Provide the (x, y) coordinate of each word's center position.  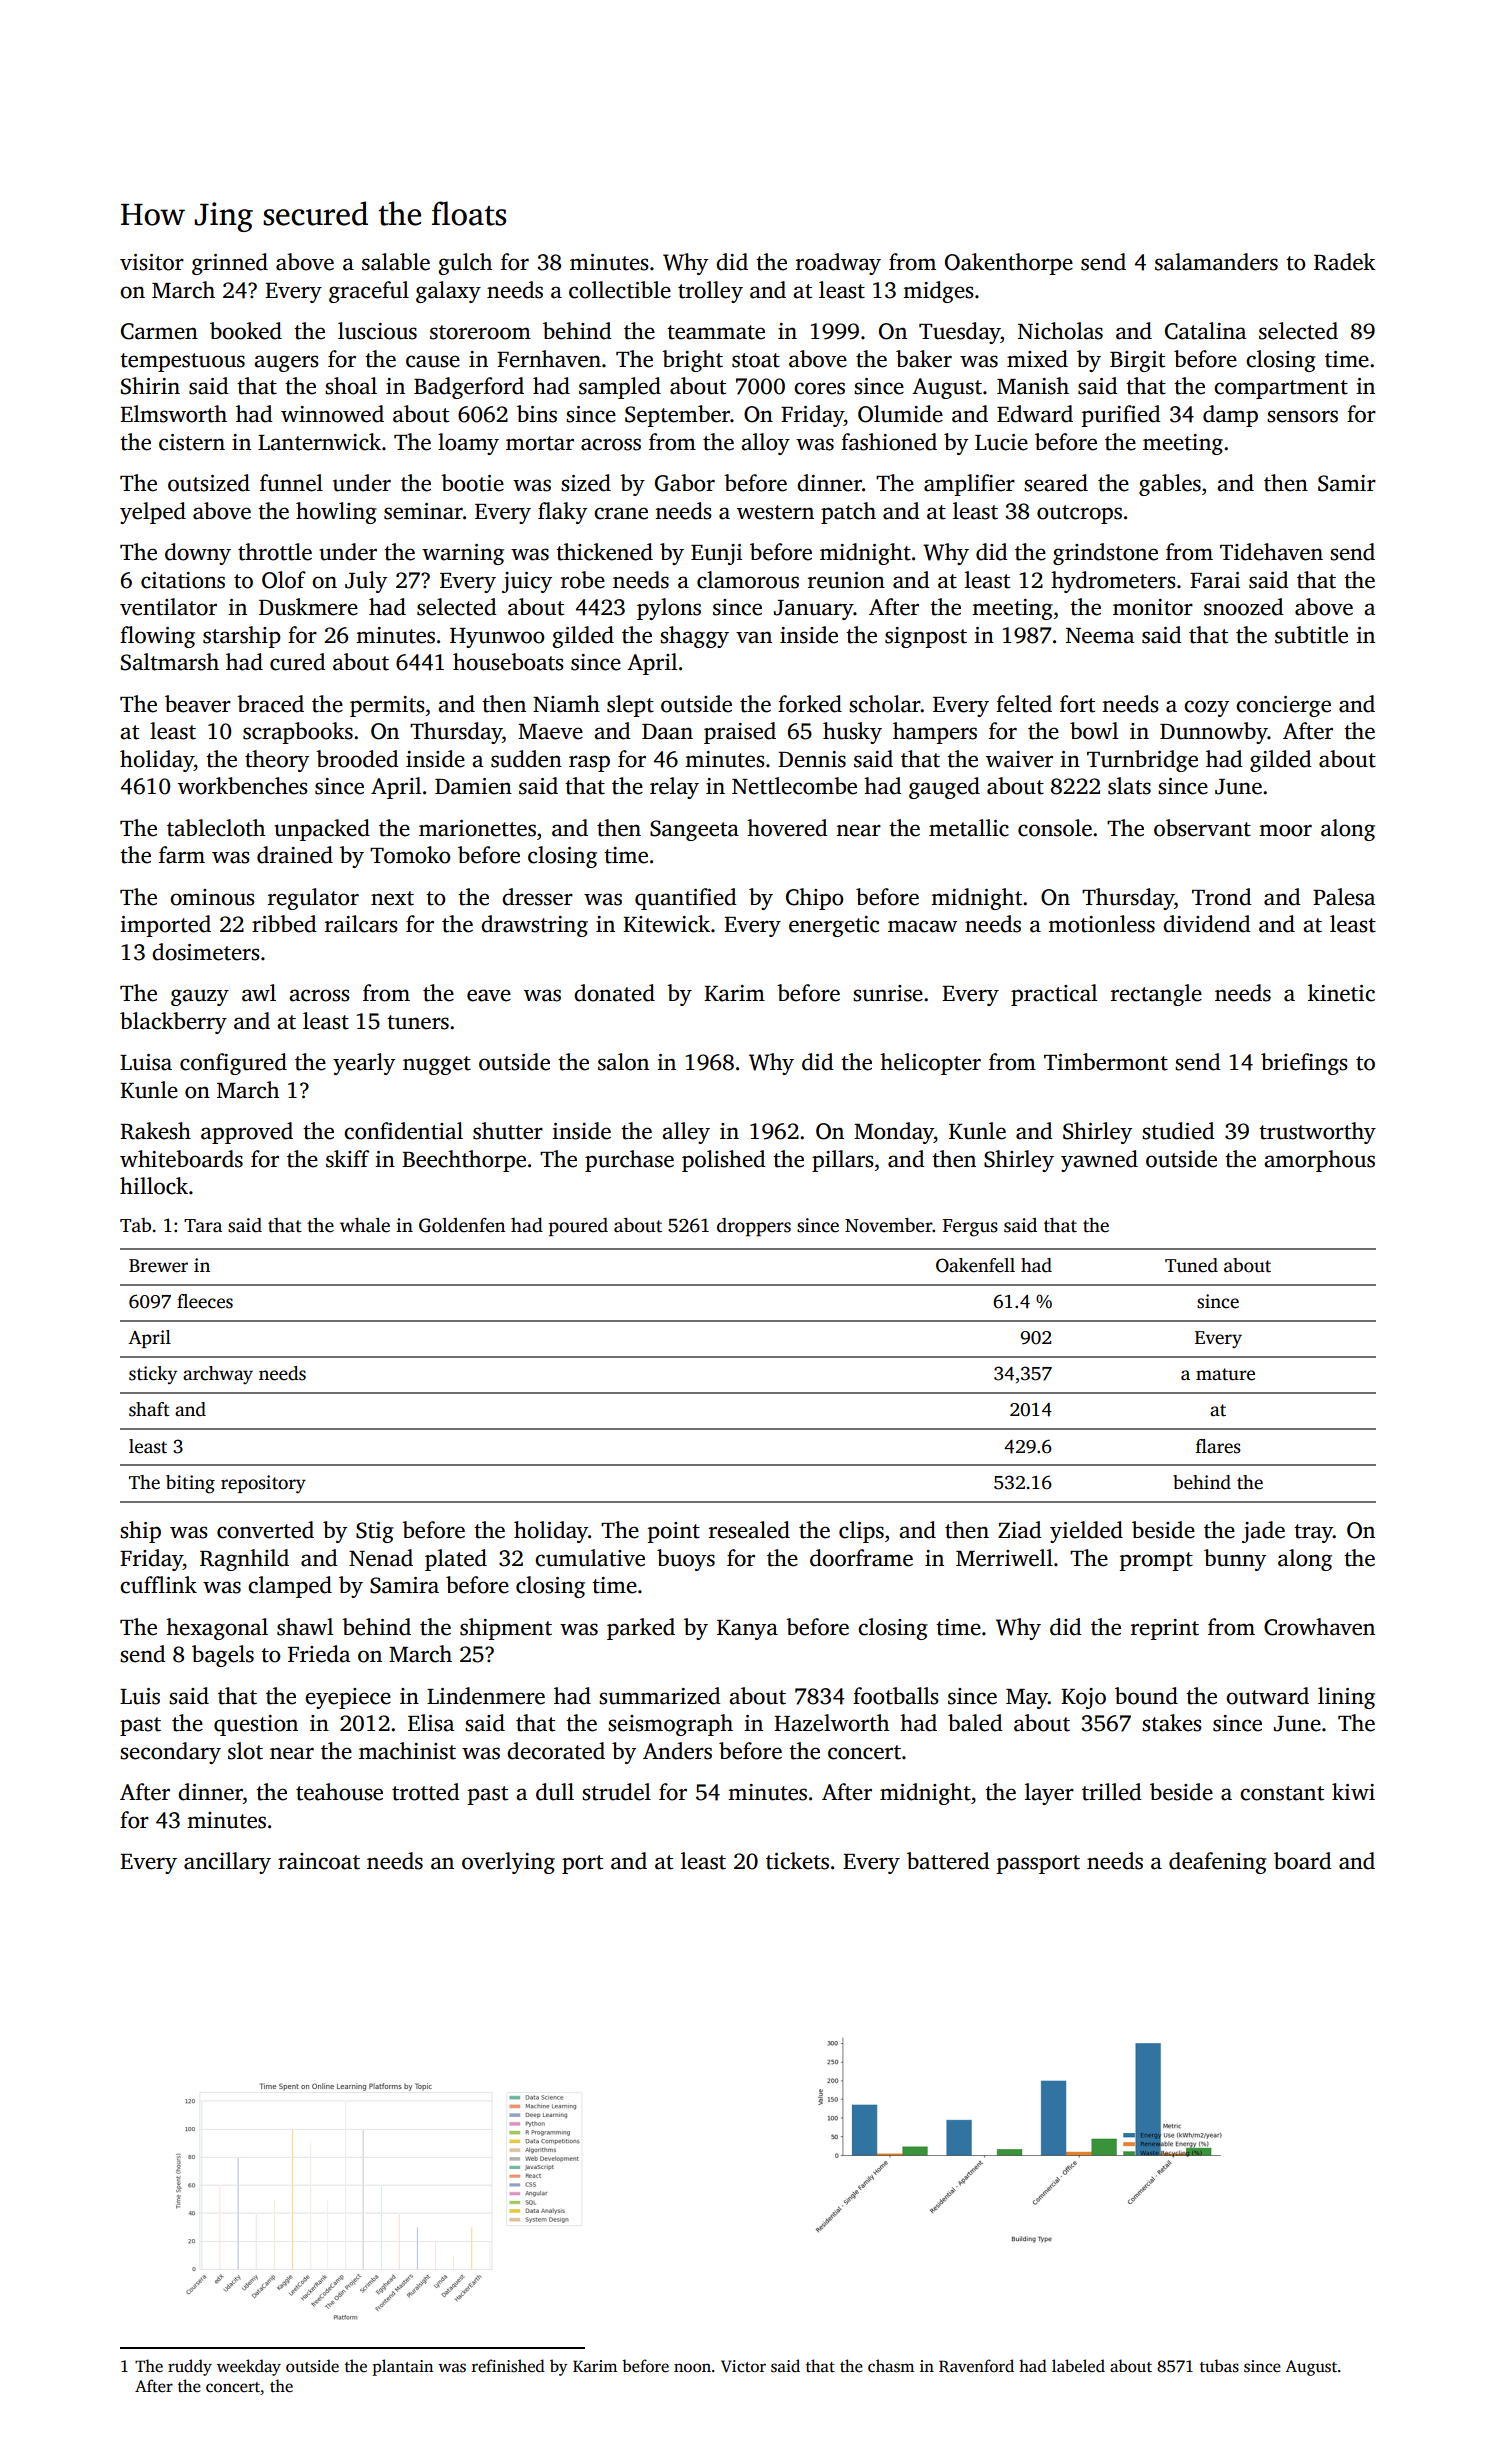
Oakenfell (975, 1265)
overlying (508, 1863)
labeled (1078, 2366)
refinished (508, 2366)
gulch (465, 264)
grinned (230, 264)
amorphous (1319, 1161)
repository (263, 1484)
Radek (1345, 262)
